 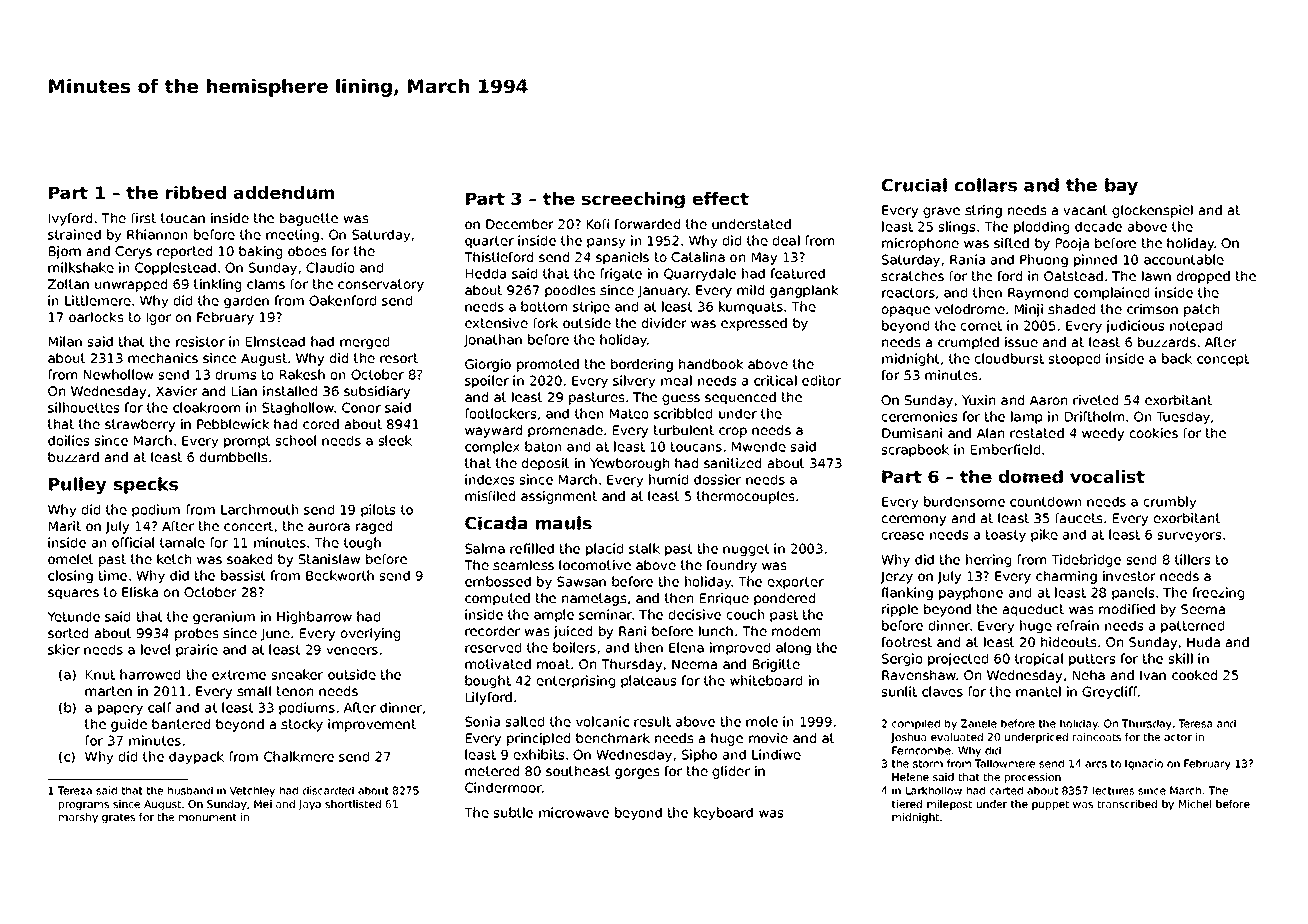 What do you see at coordinates (564, 523) in the page?
I see `mauls` at bounding box center [564, 523].
